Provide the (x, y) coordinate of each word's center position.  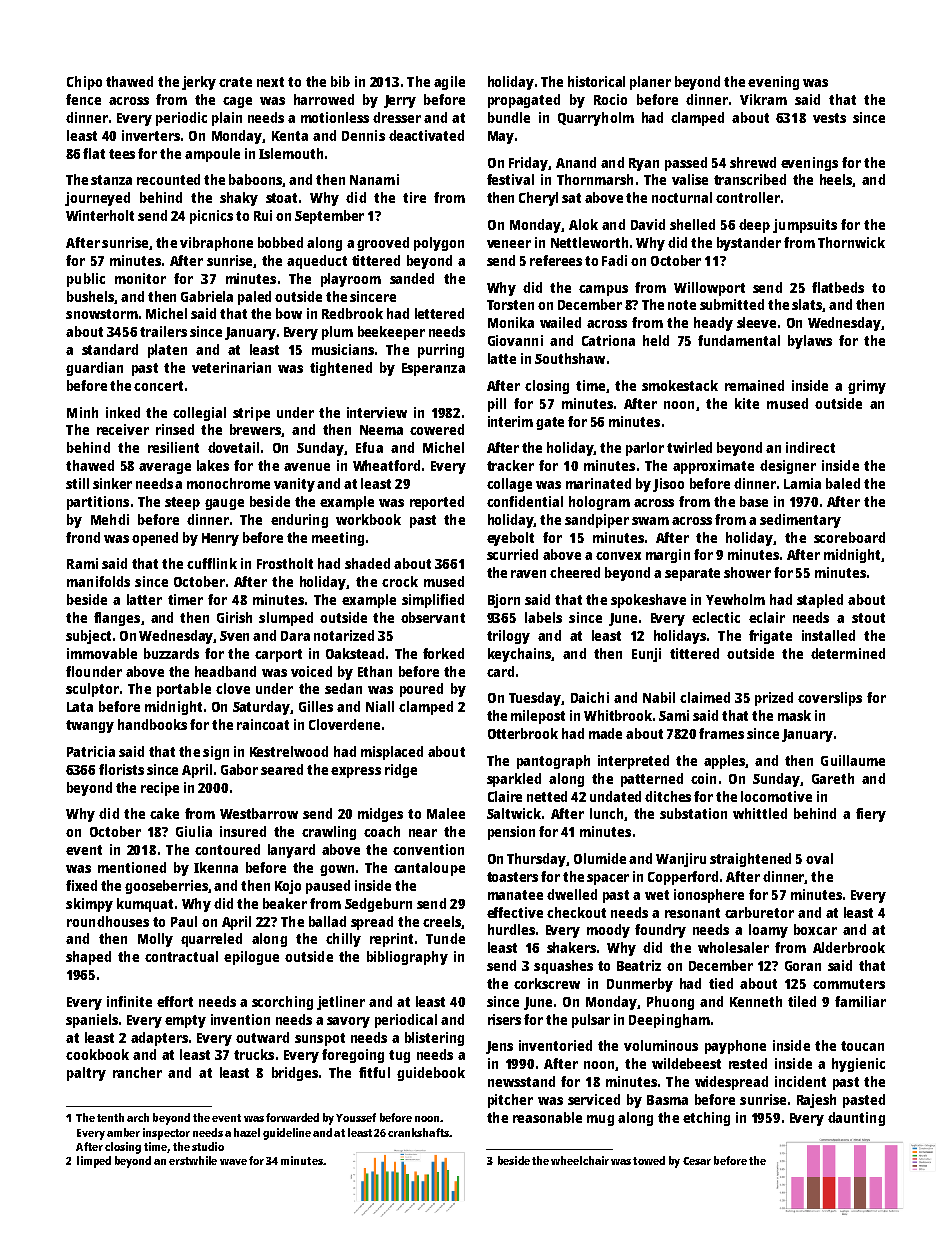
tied (721, 983)
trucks (254, 1054)
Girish (234, 617)
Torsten (510, 305)
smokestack (680, 385)
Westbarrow (259, 813)
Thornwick (851, 242)
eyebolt (510, 539)
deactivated (426, 135)
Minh (82, 412)
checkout (576, 912)
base (754, 501)
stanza (111, 180)
